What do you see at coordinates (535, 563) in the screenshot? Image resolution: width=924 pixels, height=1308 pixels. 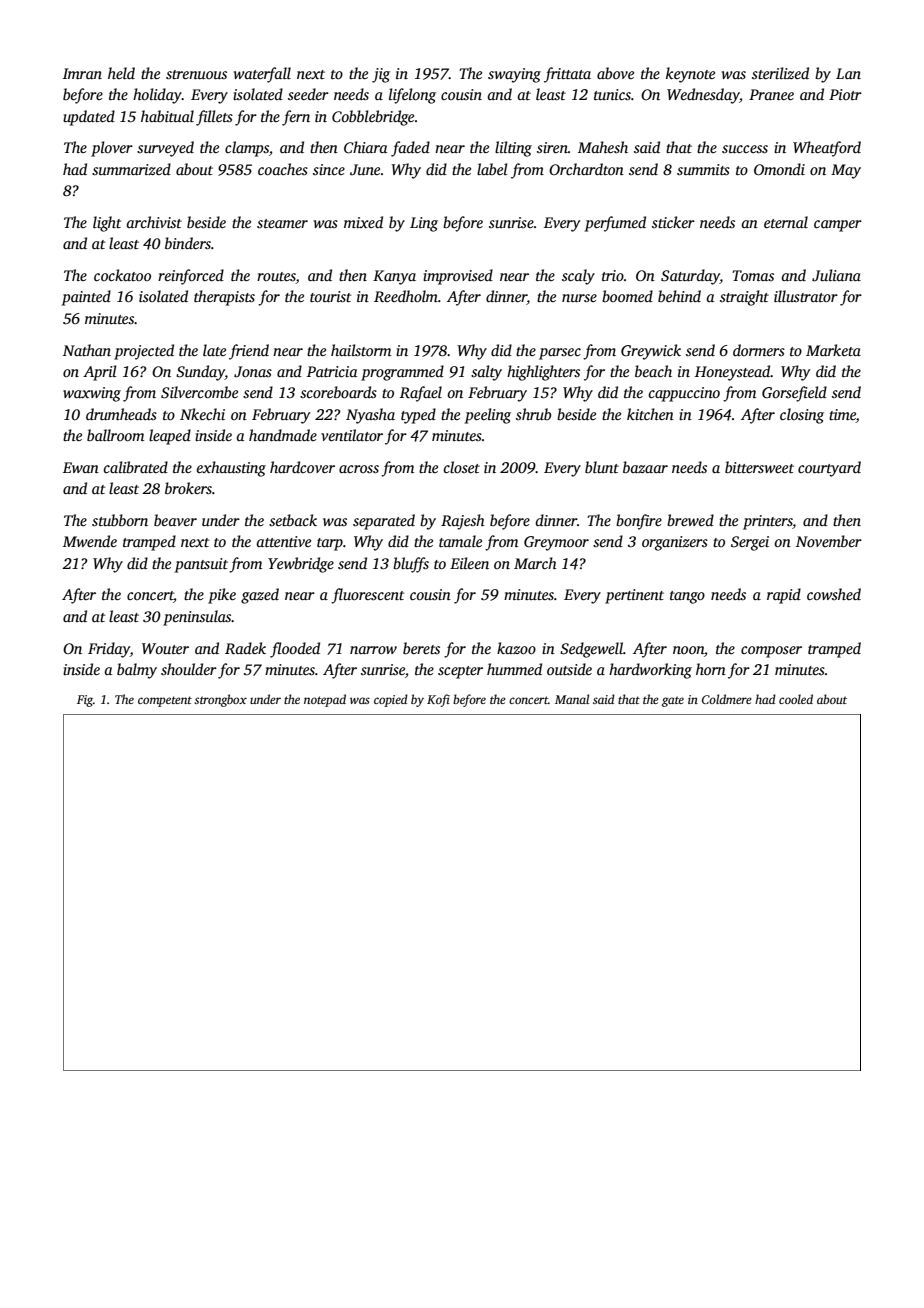 I see `March` at bounding box center [535, 563].
